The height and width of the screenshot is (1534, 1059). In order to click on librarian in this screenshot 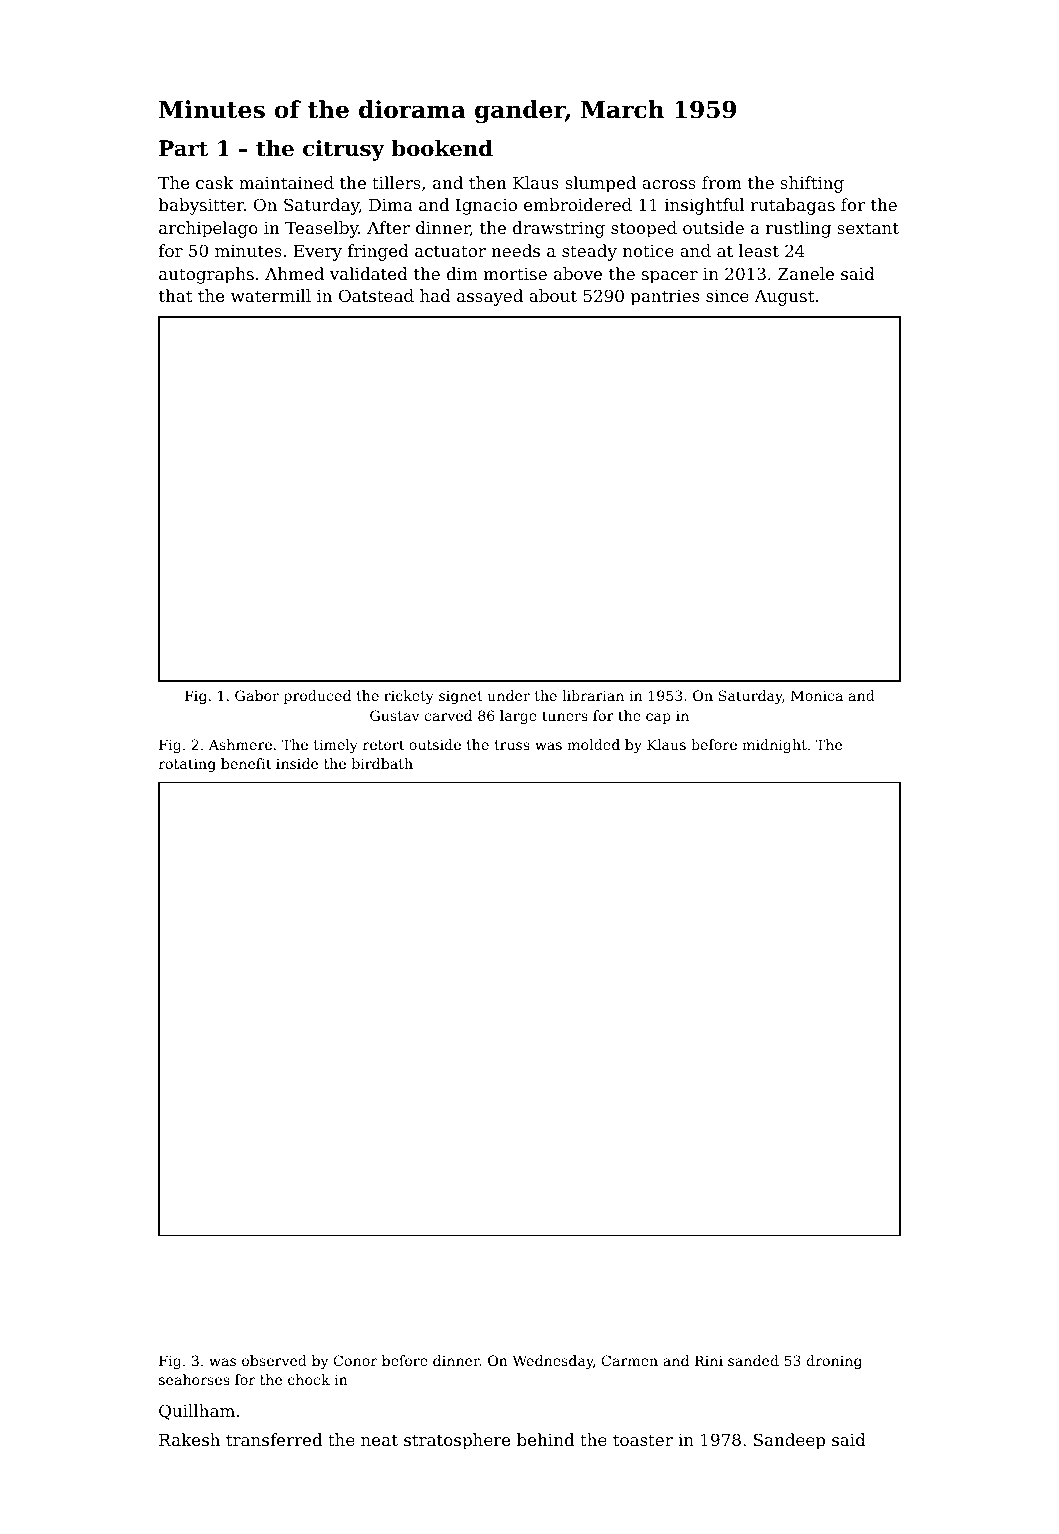, I will do `click(593, 695)`.
